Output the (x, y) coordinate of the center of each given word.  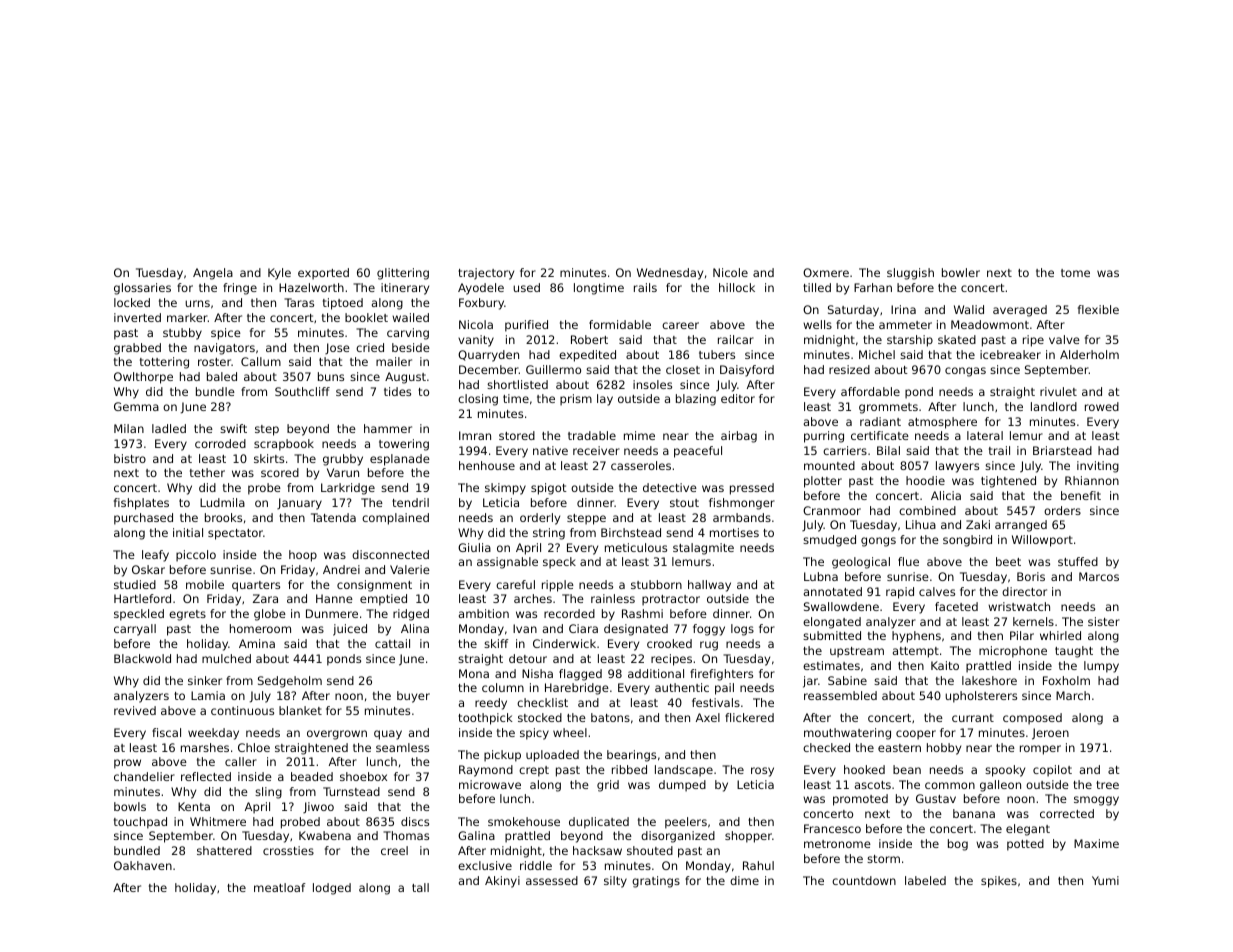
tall (420, 887)
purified (526, 326)
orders (1062, 510)
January (299, 504)
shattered (224, 850)
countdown (864, 880)
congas (965, 372)
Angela (213, 274)
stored (517, 435)
